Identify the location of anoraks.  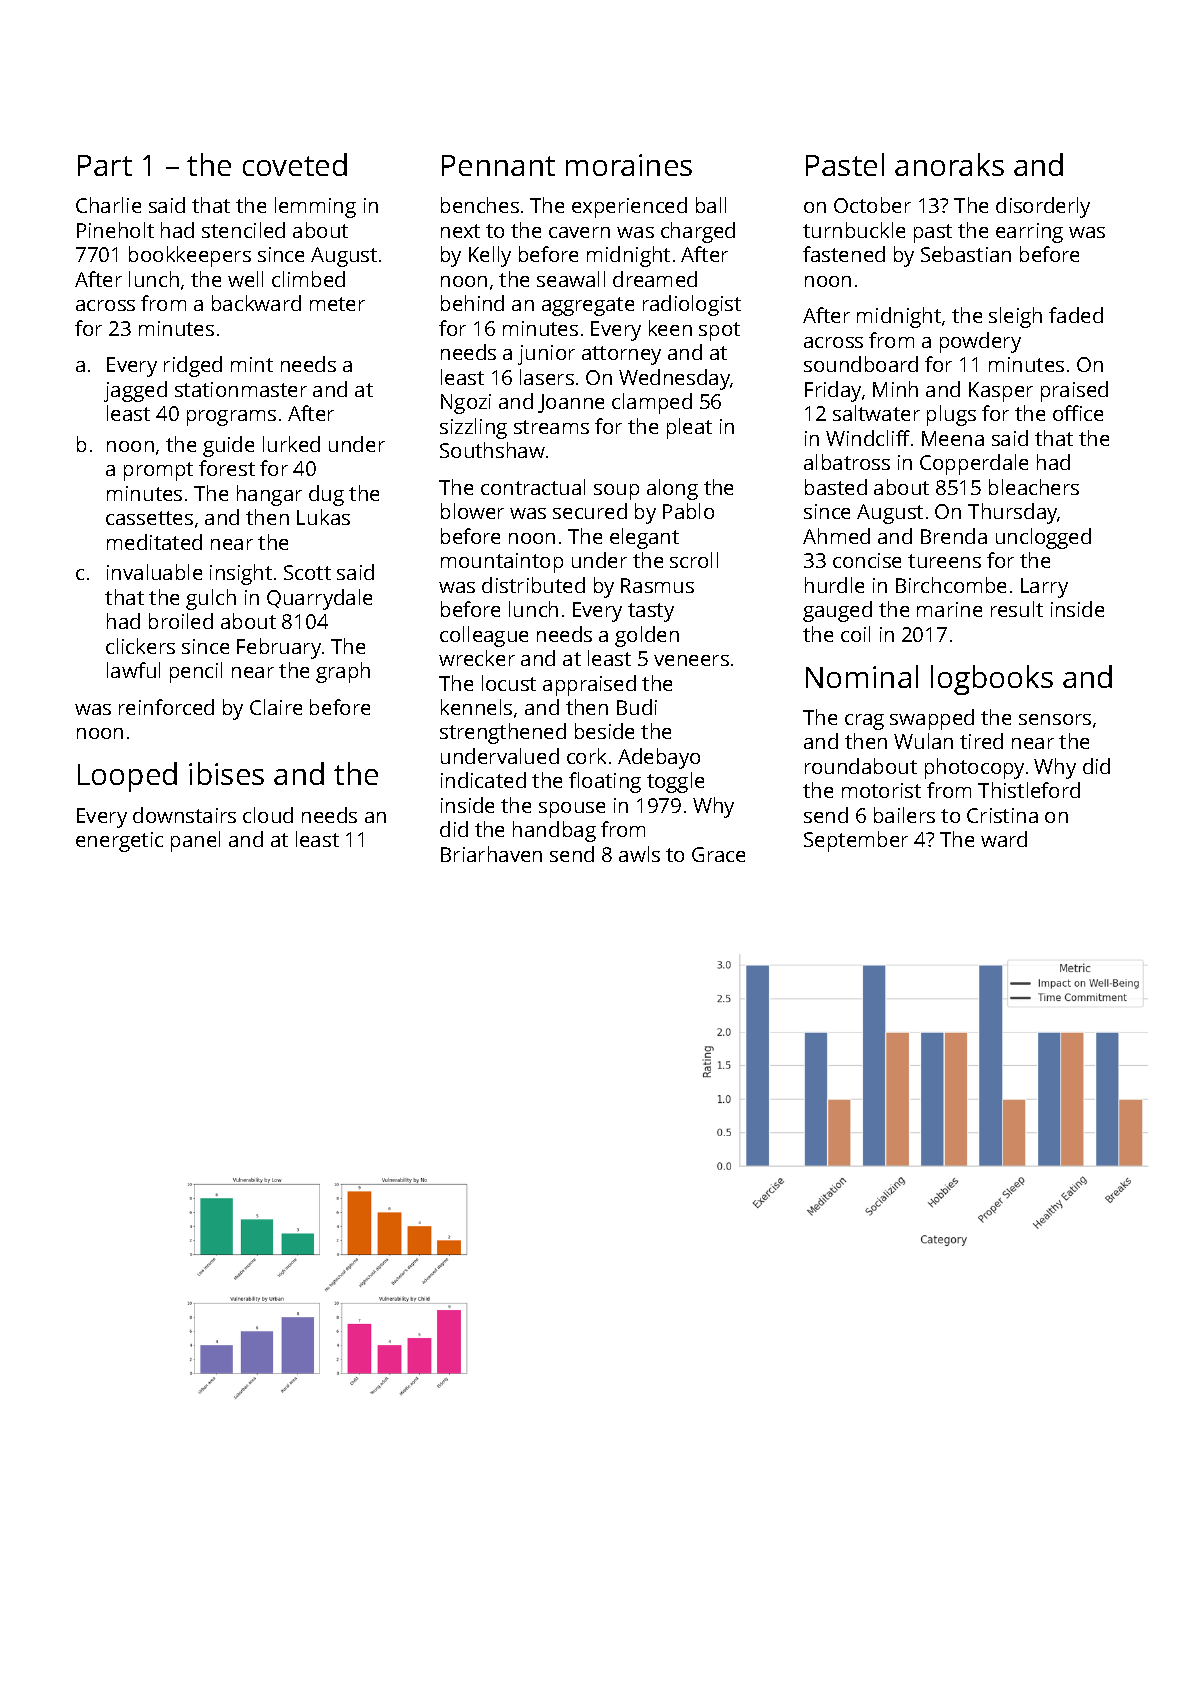
(949, 164).
